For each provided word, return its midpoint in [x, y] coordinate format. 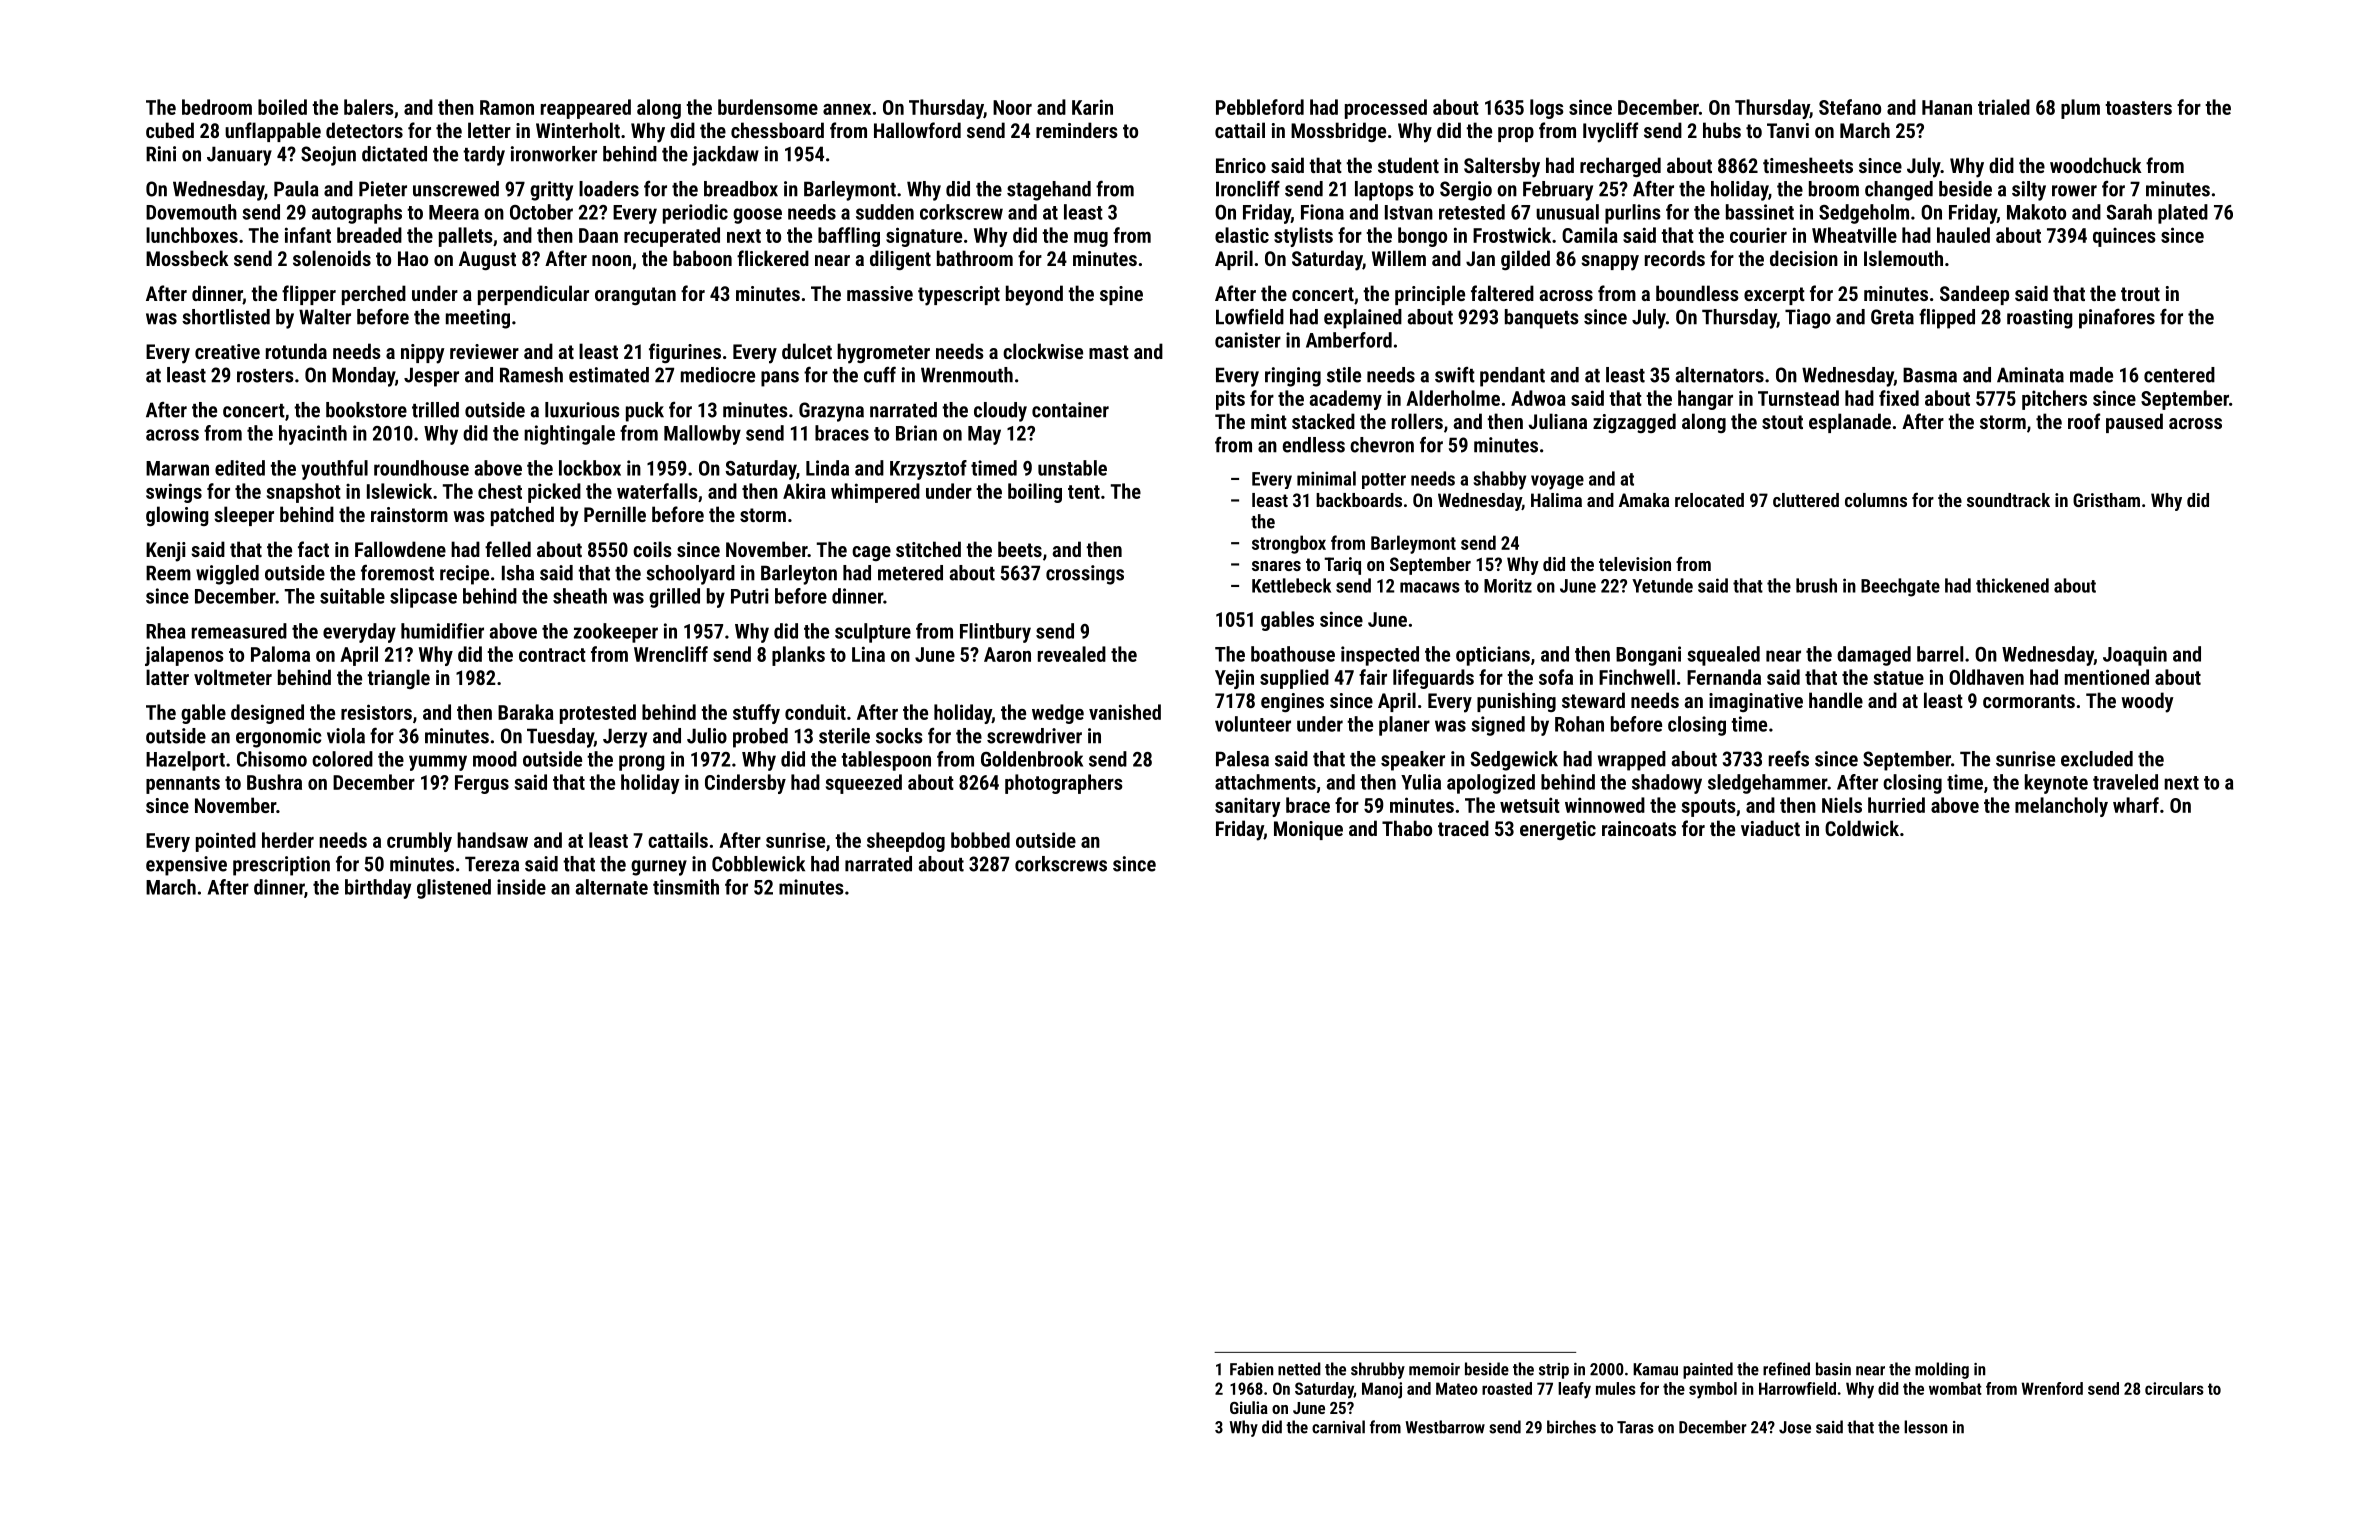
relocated [1709, 500]
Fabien [1252, 1369]
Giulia [1249, 1407]
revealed [1072, 654]
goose [757, 216]
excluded [2097, 759]
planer [1404, 726]
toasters [2138, 108]
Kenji [166, 552]
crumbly [419, 842]
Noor [1012, 107]
